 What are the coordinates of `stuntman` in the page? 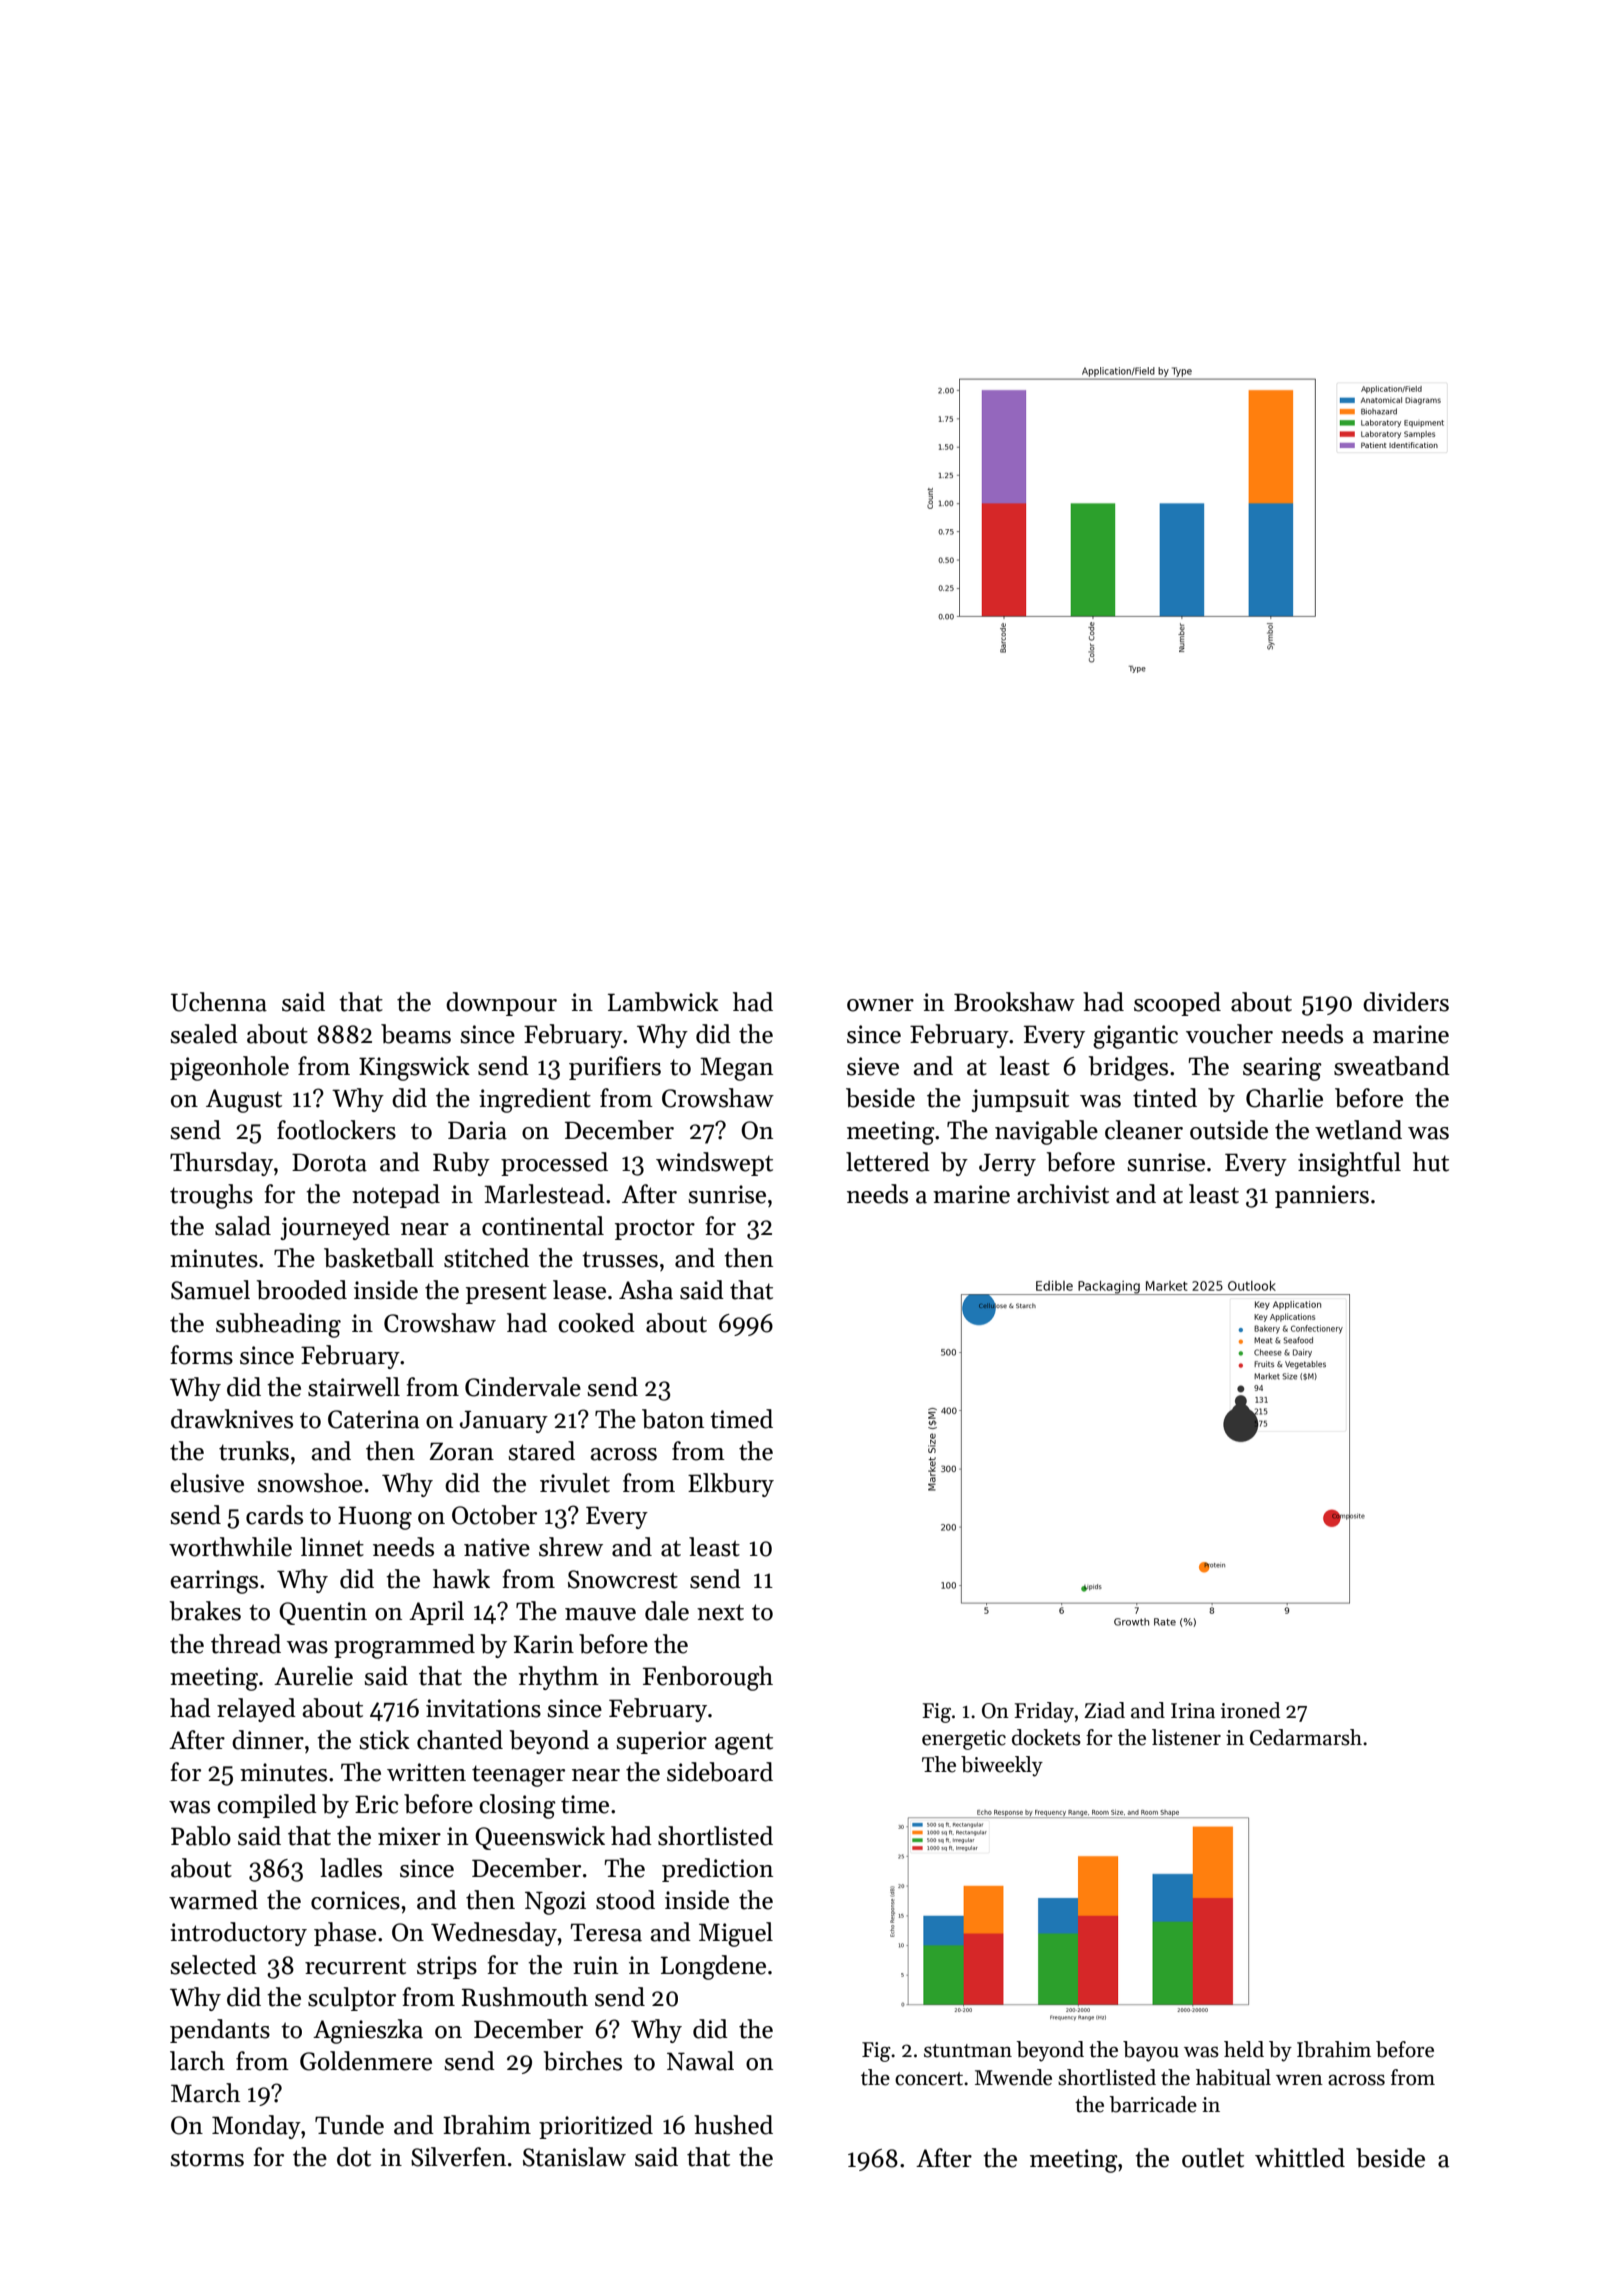 It's located at (968, 2051).
